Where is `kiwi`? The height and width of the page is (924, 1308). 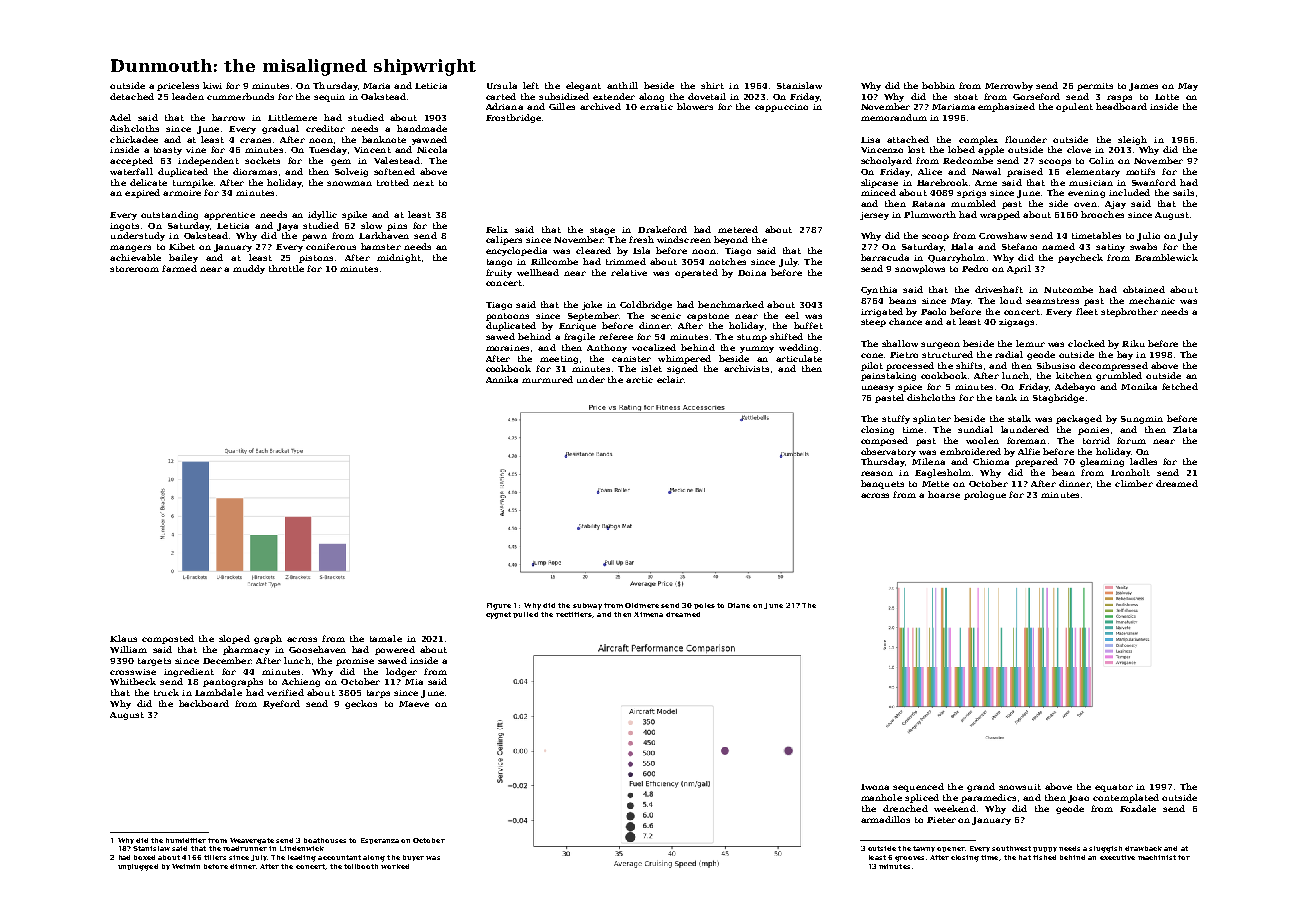
kiwi is located at coordinates (212, 85).
